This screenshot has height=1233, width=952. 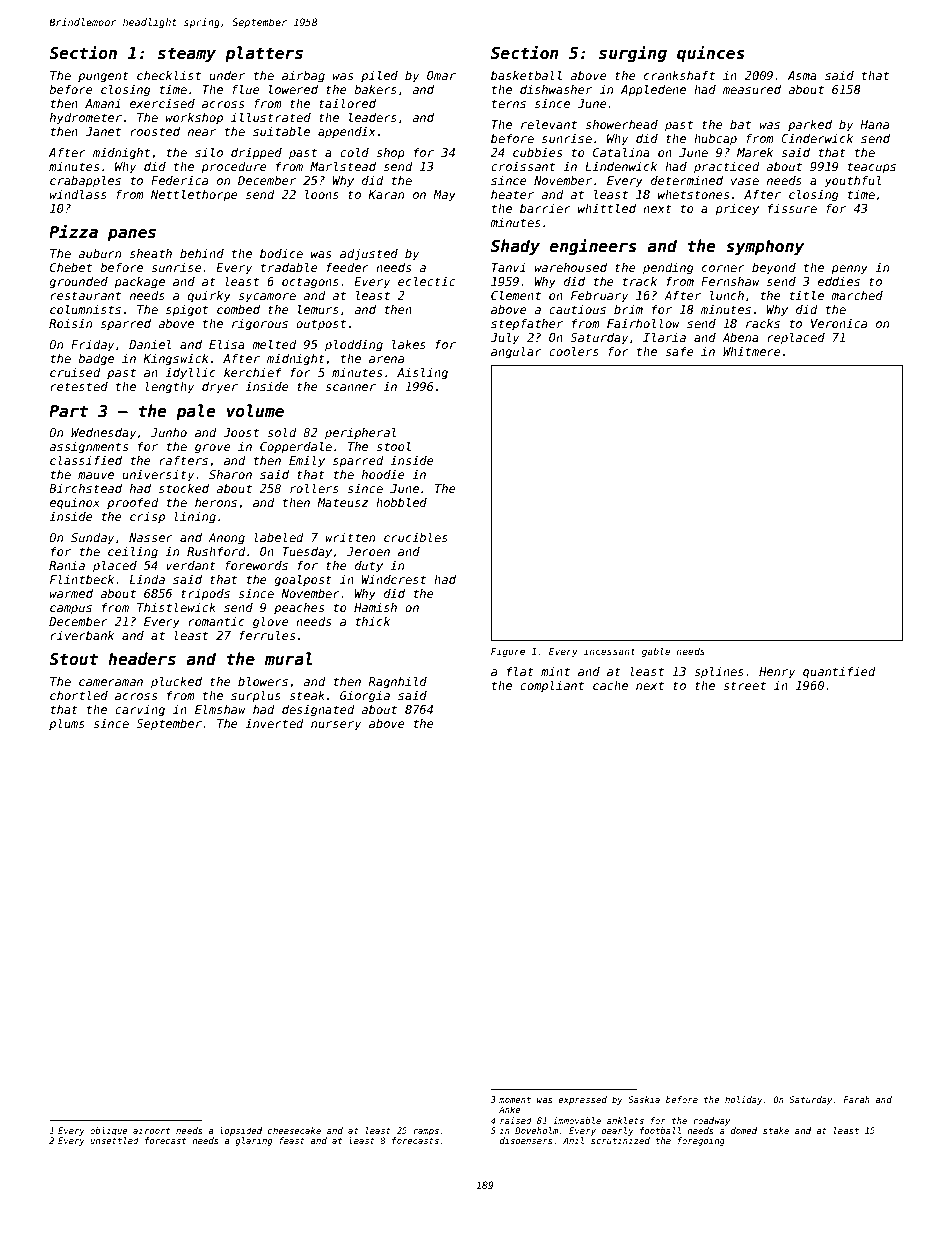 What do you see at coordinates (267, 635) in the screenshot?
I see `ferrules` at bounding box center [267, 635].
